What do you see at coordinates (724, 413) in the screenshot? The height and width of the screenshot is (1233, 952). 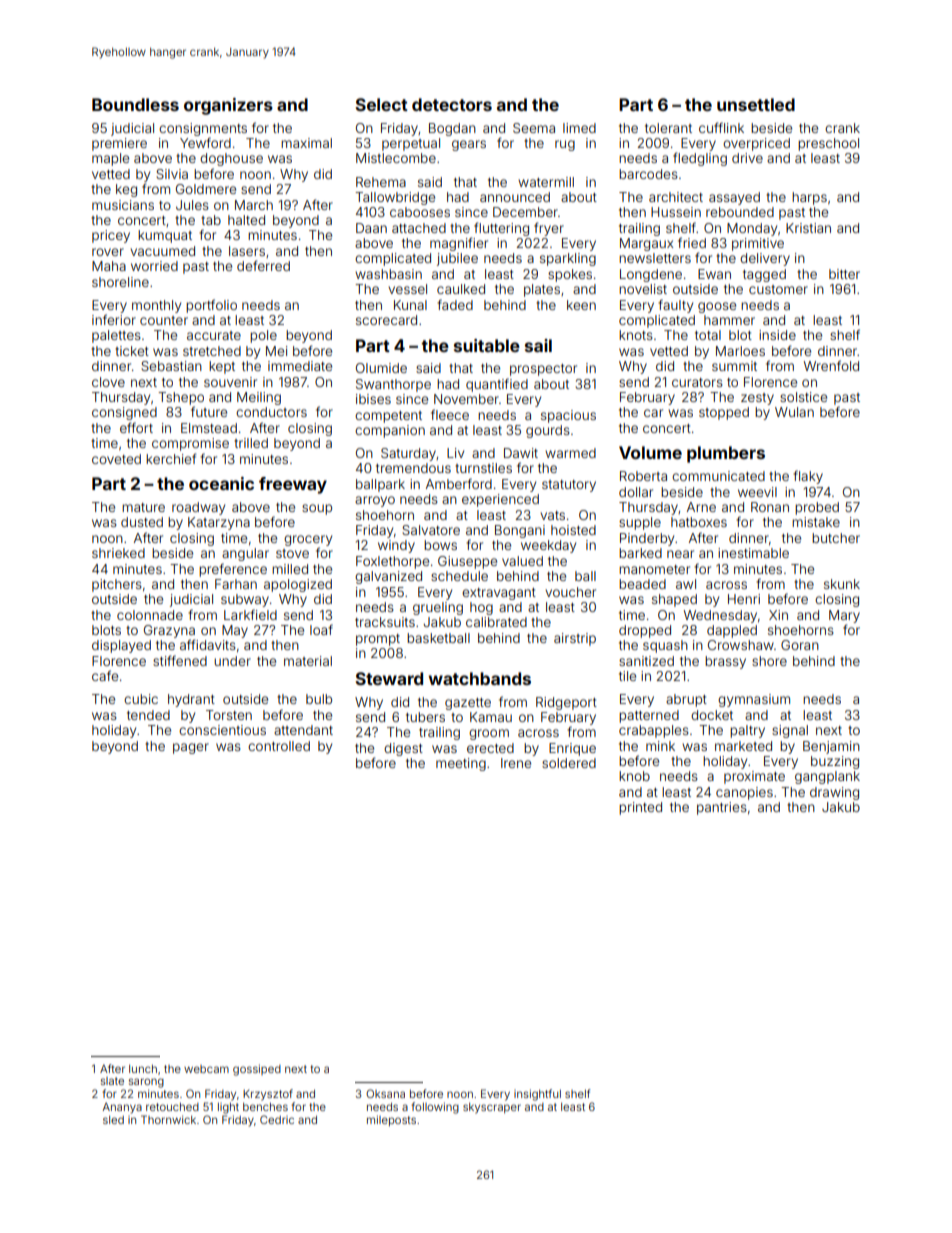 I see `stopped` at bounding box center [724, 413].
